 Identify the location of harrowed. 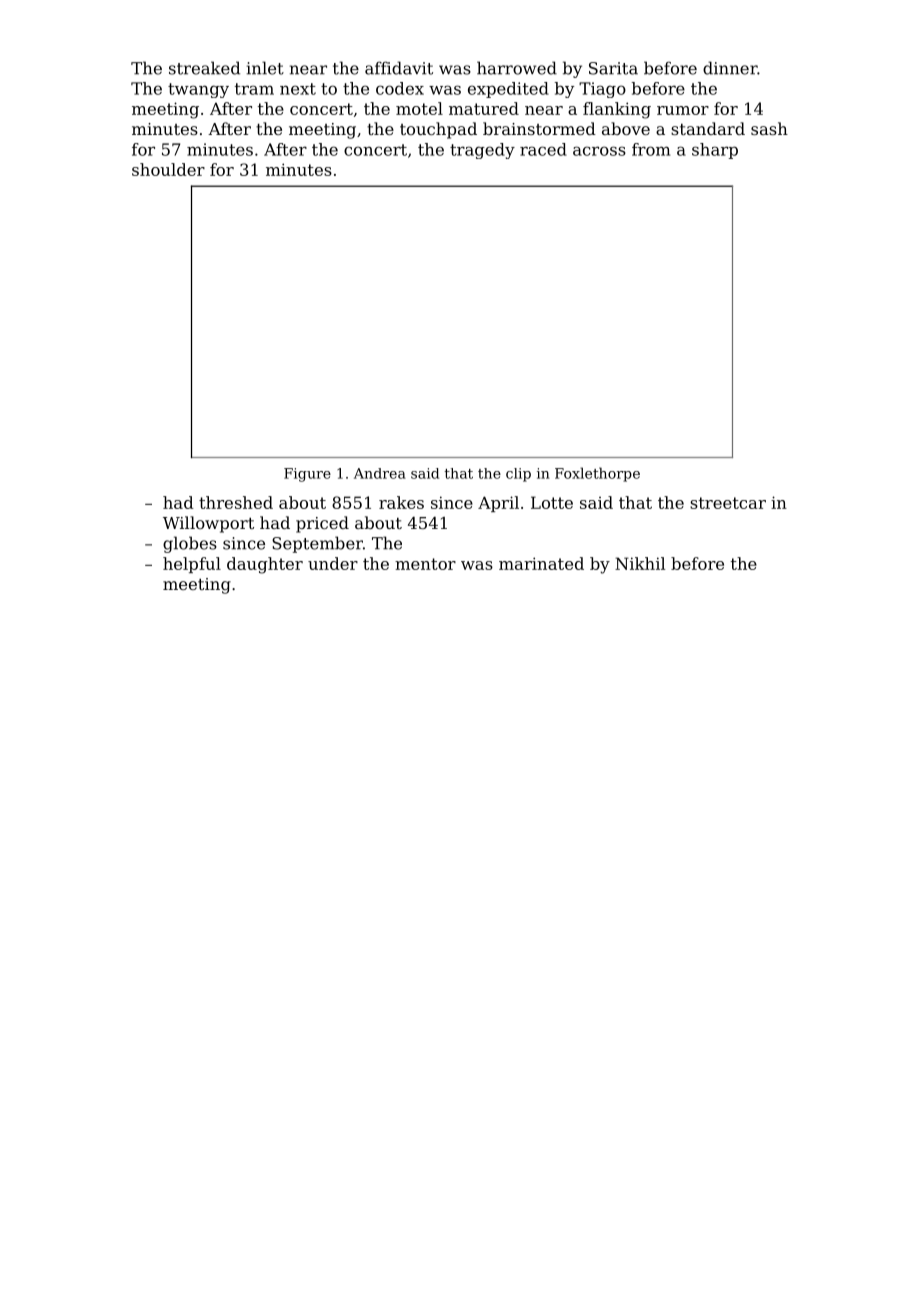
(517, 68).
